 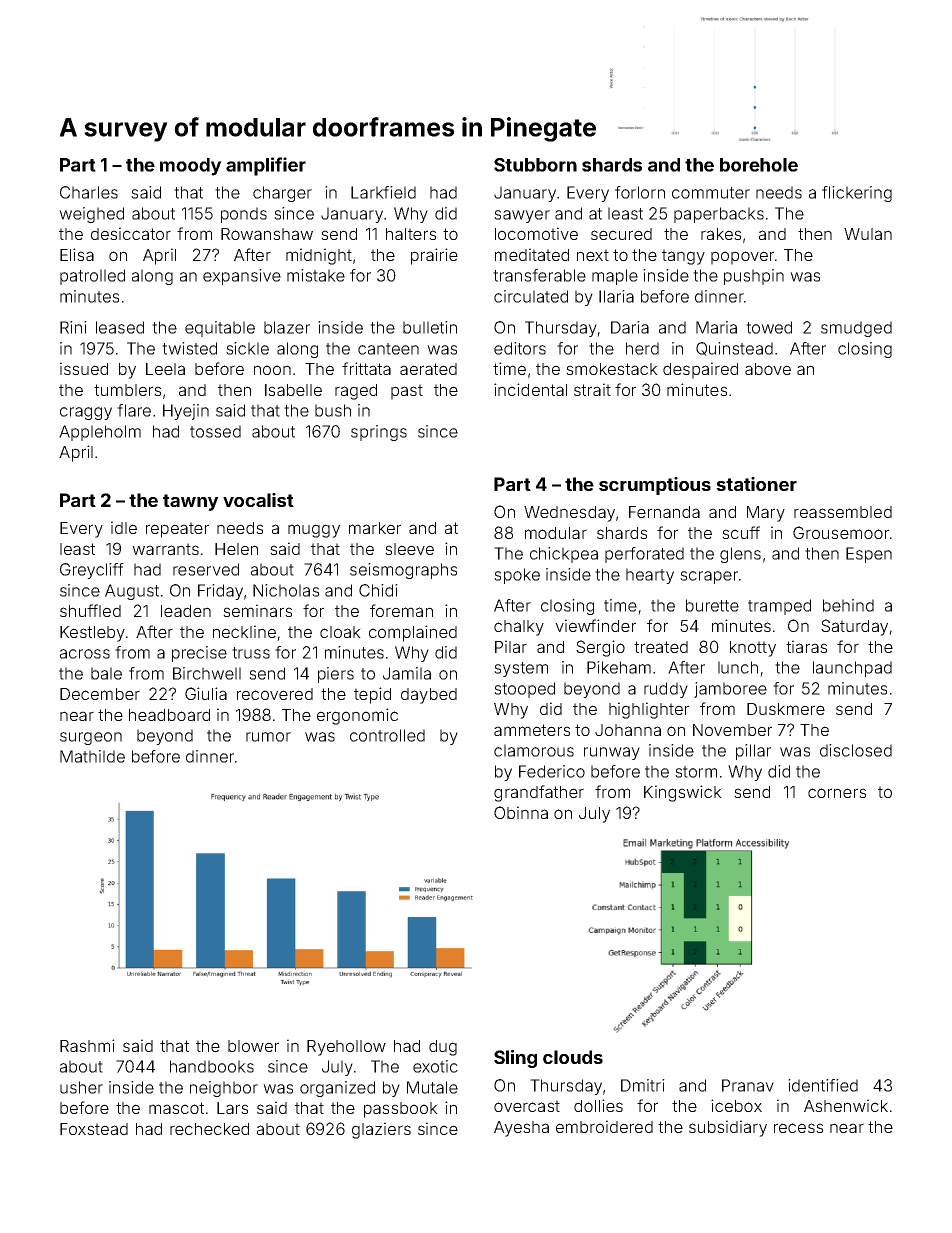 What do you see at coordinates (383, 192) in the screenshot?
I see `Larkfield` at bounding box center [383, 192].
